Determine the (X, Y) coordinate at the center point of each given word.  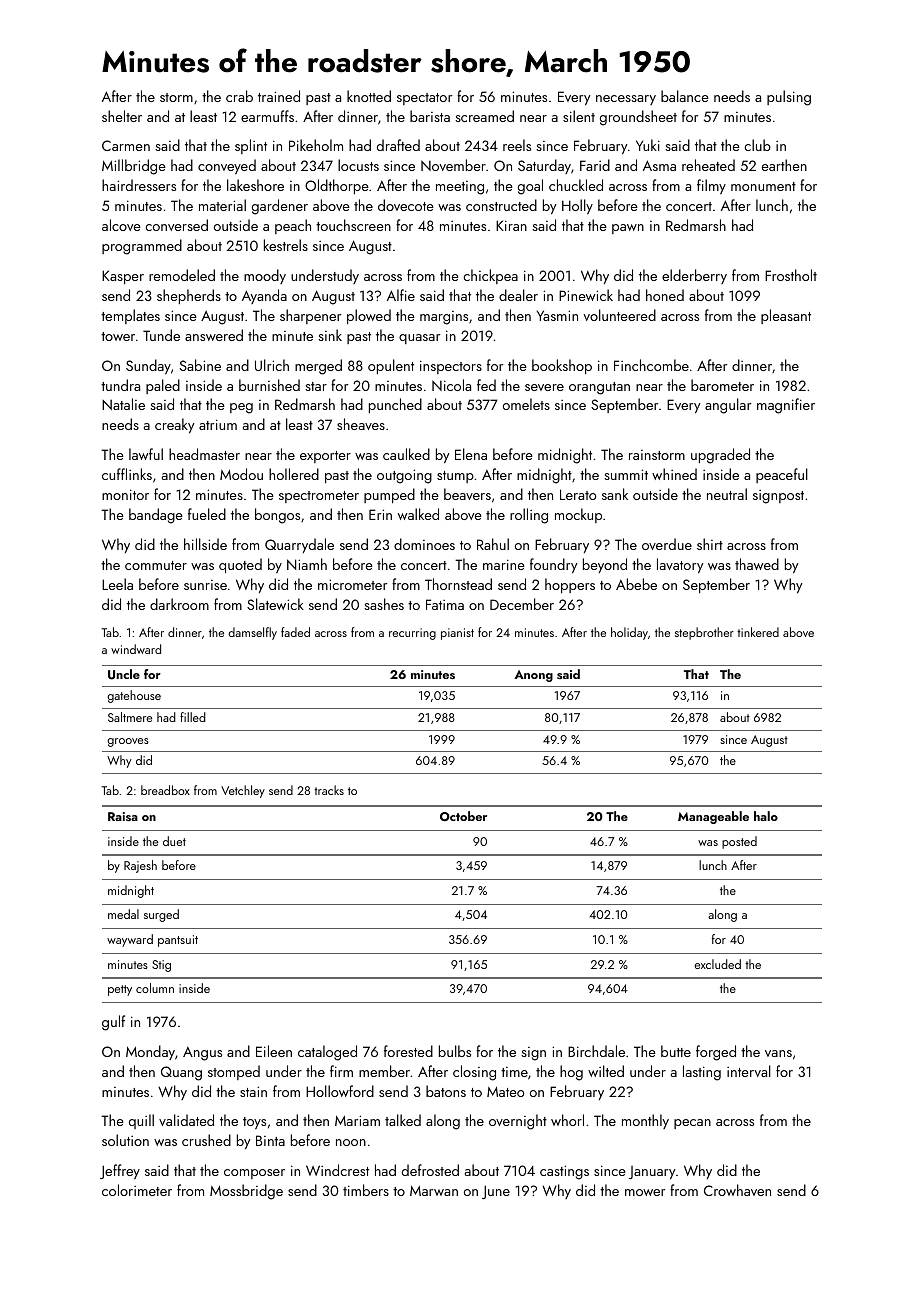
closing (474, 1073)
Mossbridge (246, 1192)
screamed (484, 116)
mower (645, 1192)
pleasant (786, 316)
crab (239, 96)
